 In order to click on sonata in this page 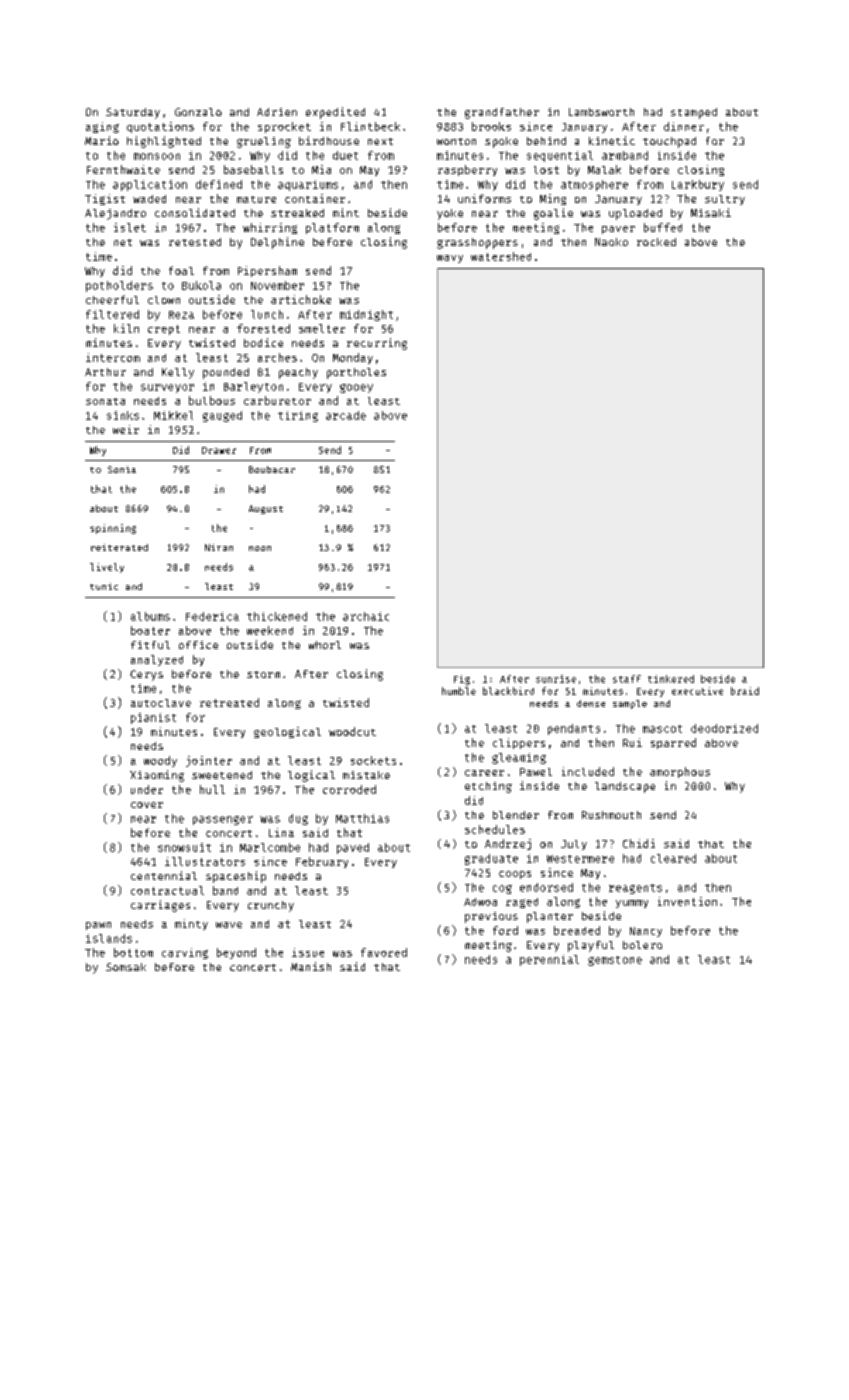, I will do `click(105, 401)`.
